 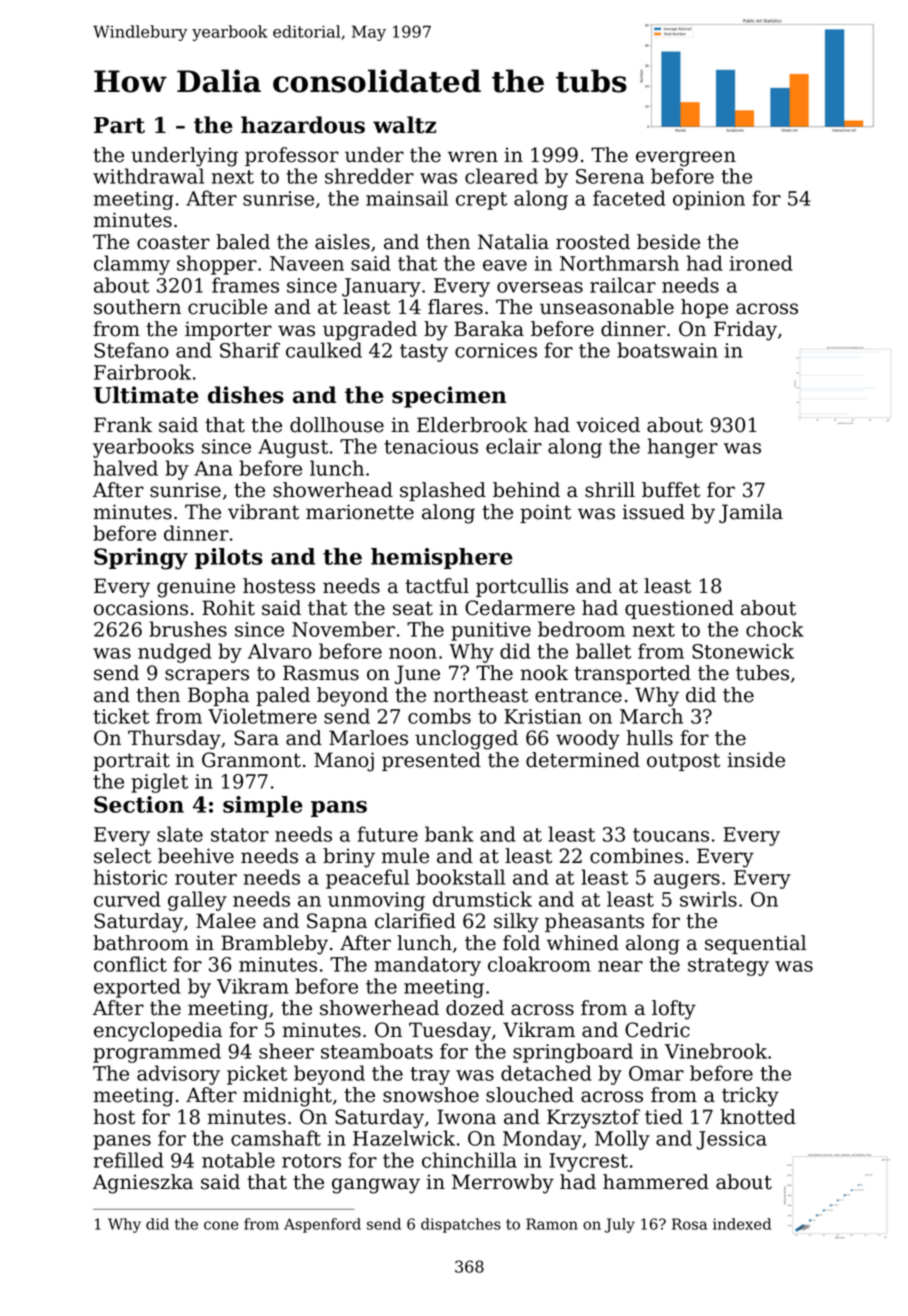 I want to click on Rosa, so click(x=689, y=1224).
